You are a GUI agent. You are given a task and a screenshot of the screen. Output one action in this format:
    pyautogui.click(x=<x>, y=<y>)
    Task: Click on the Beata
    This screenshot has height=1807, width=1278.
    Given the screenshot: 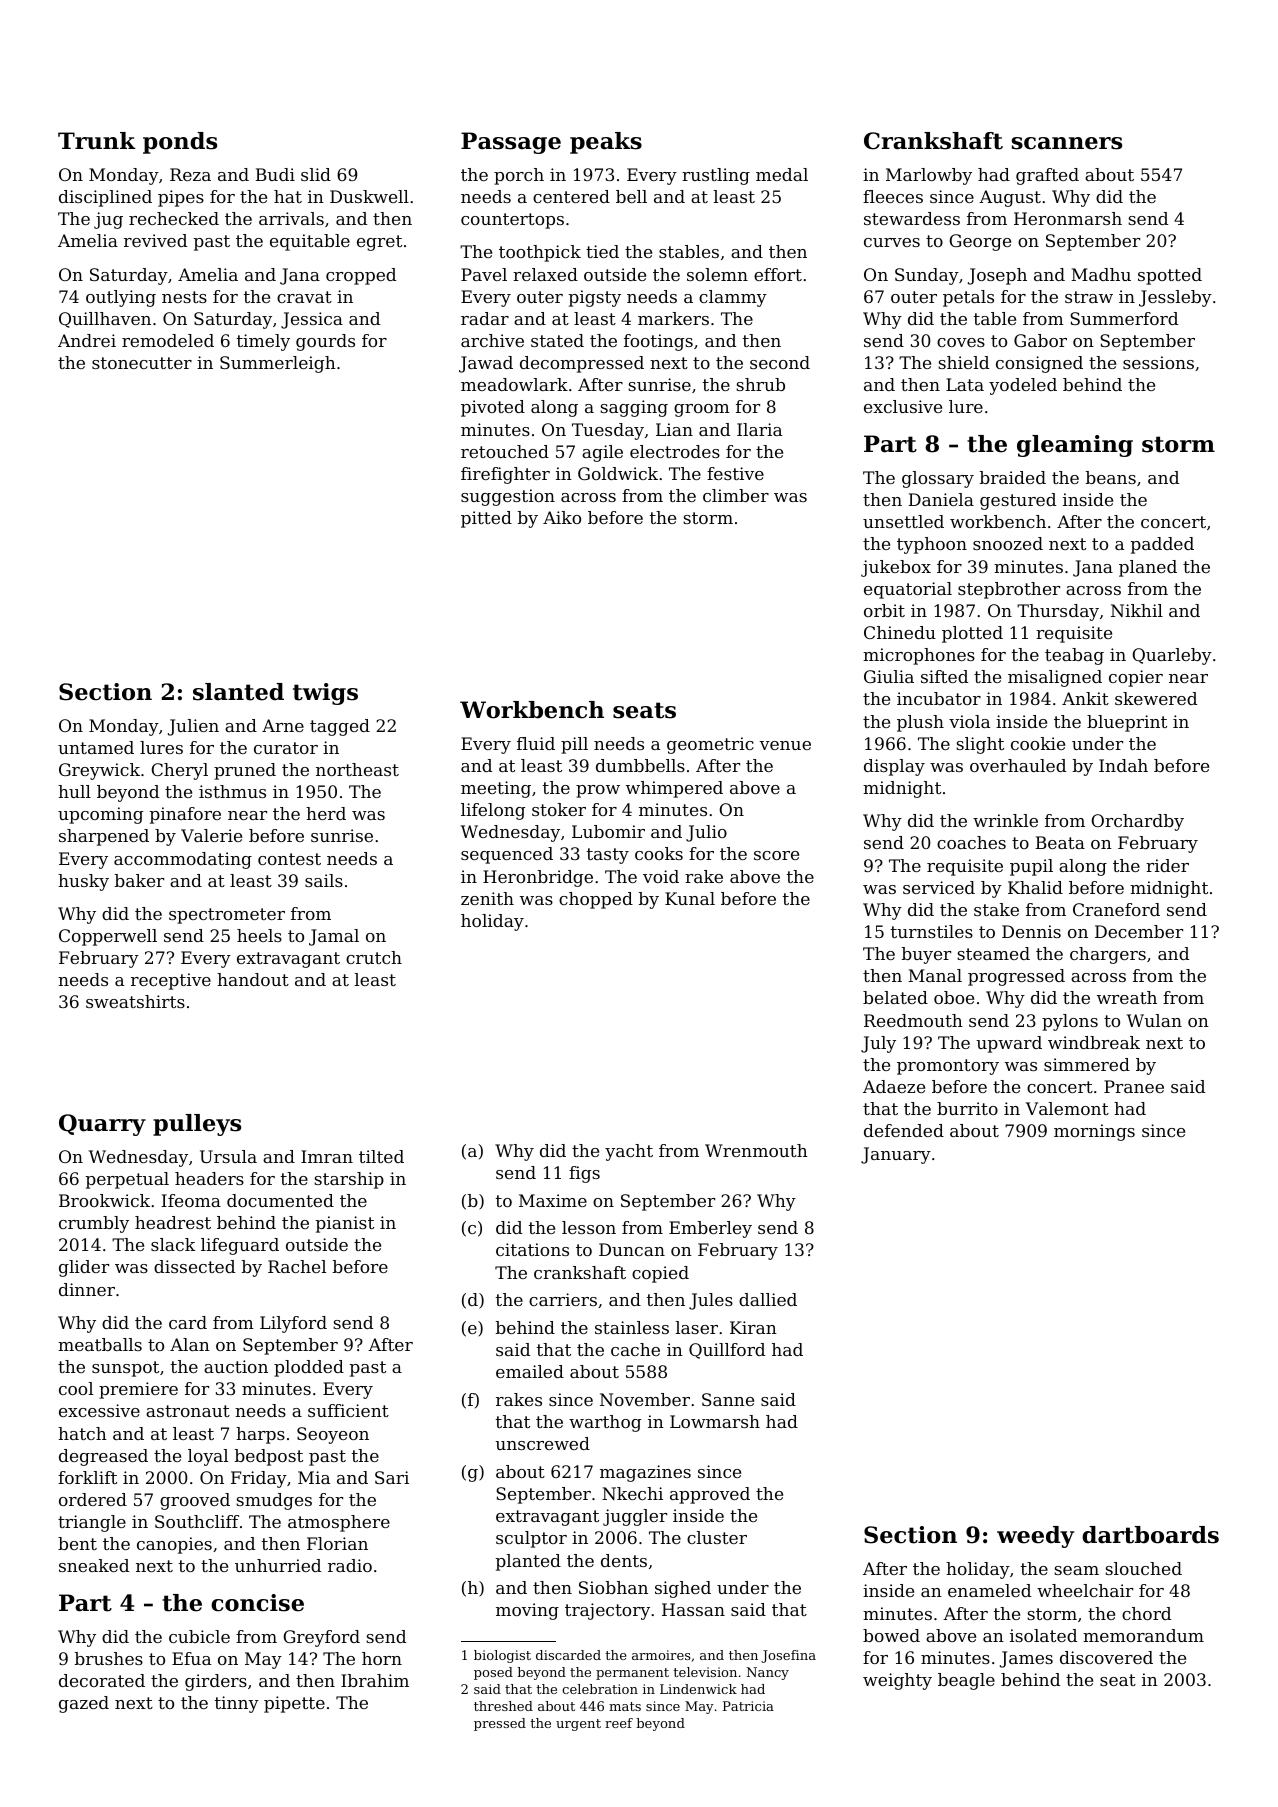 What is the action you would take?
    pyautogui.click(x=1060, y=842)
